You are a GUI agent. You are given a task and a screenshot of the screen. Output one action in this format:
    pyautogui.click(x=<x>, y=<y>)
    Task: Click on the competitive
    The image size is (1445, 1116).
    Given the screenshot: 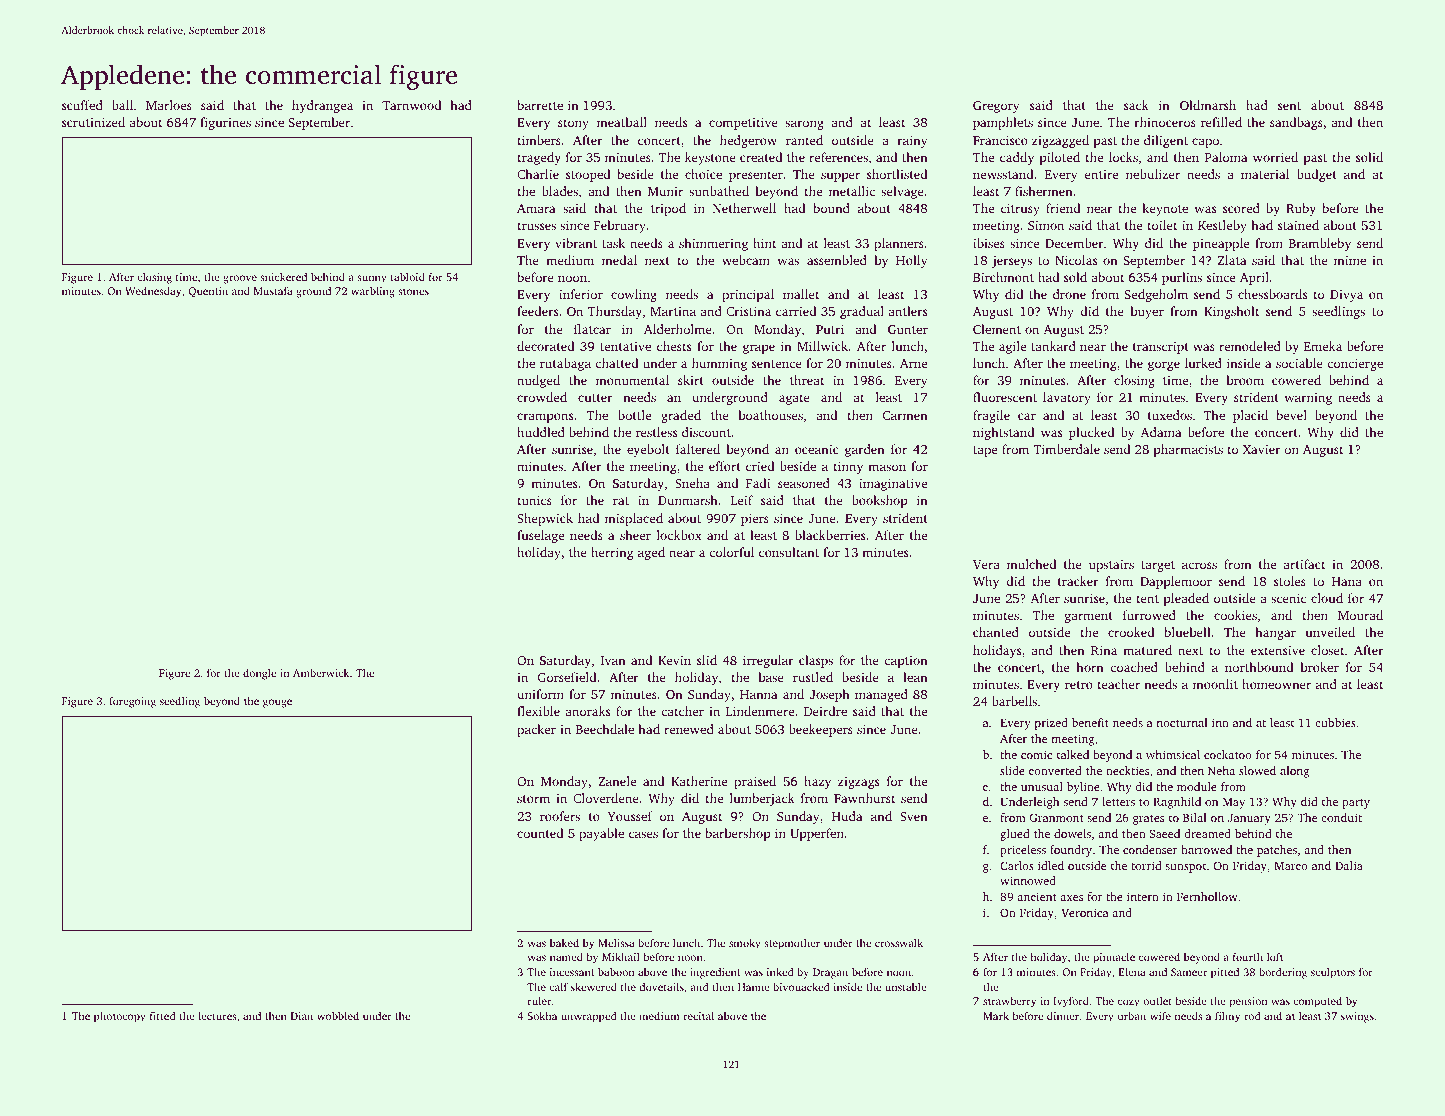 What is the action you would take?
    pyautogui.click(x=743, y=123)
